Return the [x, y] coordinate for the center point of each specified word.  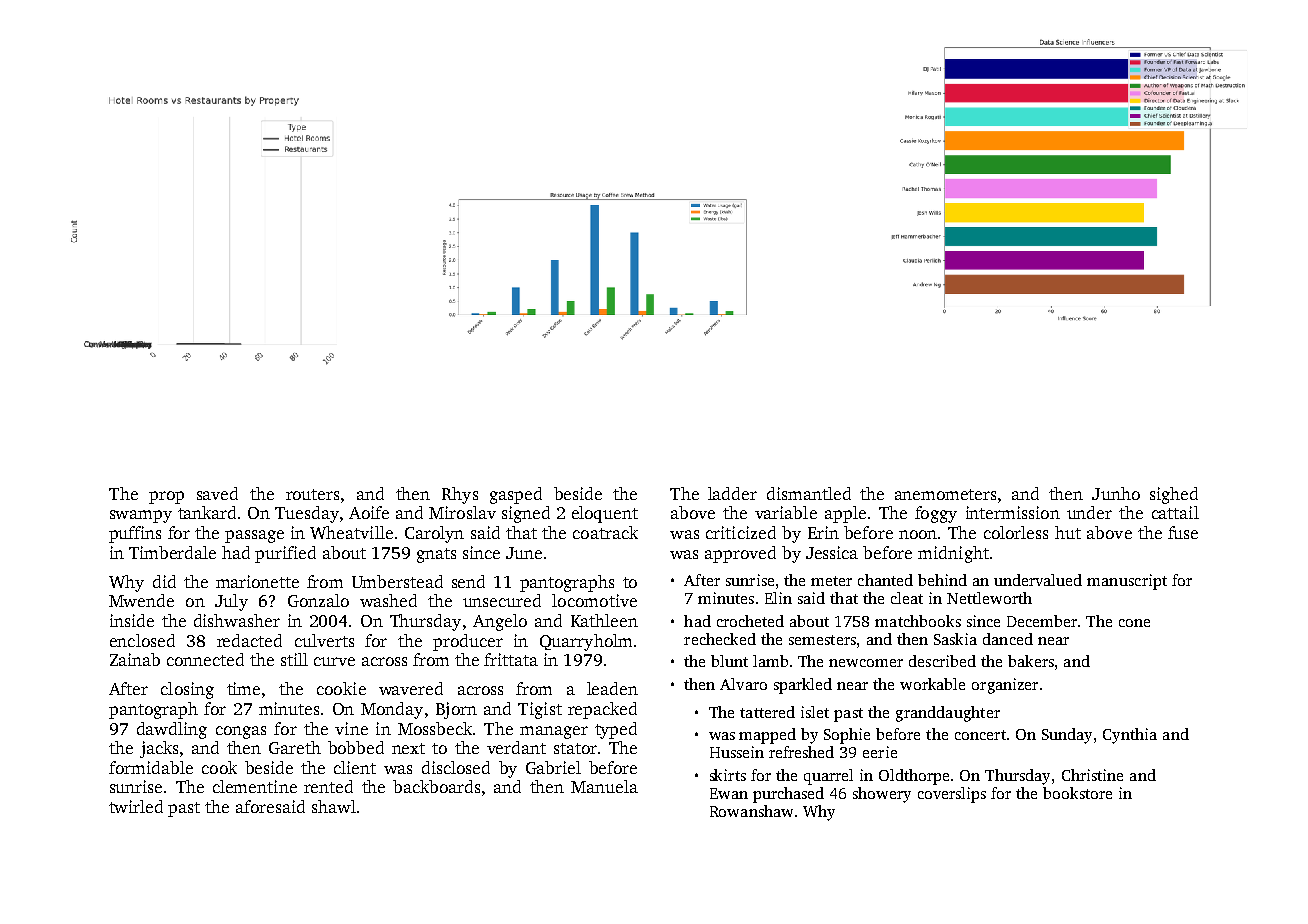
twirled [136, 806]
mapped [767, 736]
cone [1134, 623]
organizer [1005, 686]
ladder [732, 493]
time [243, 688]
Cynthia [1130, 736]
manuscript [1127, 582]
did [164, 581]
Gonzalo [318, 600]
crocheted [750, 621]
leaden [612, 688]
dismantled [809, 493]
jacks [159, 749]
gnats [436, 555]
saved [217, 493]
